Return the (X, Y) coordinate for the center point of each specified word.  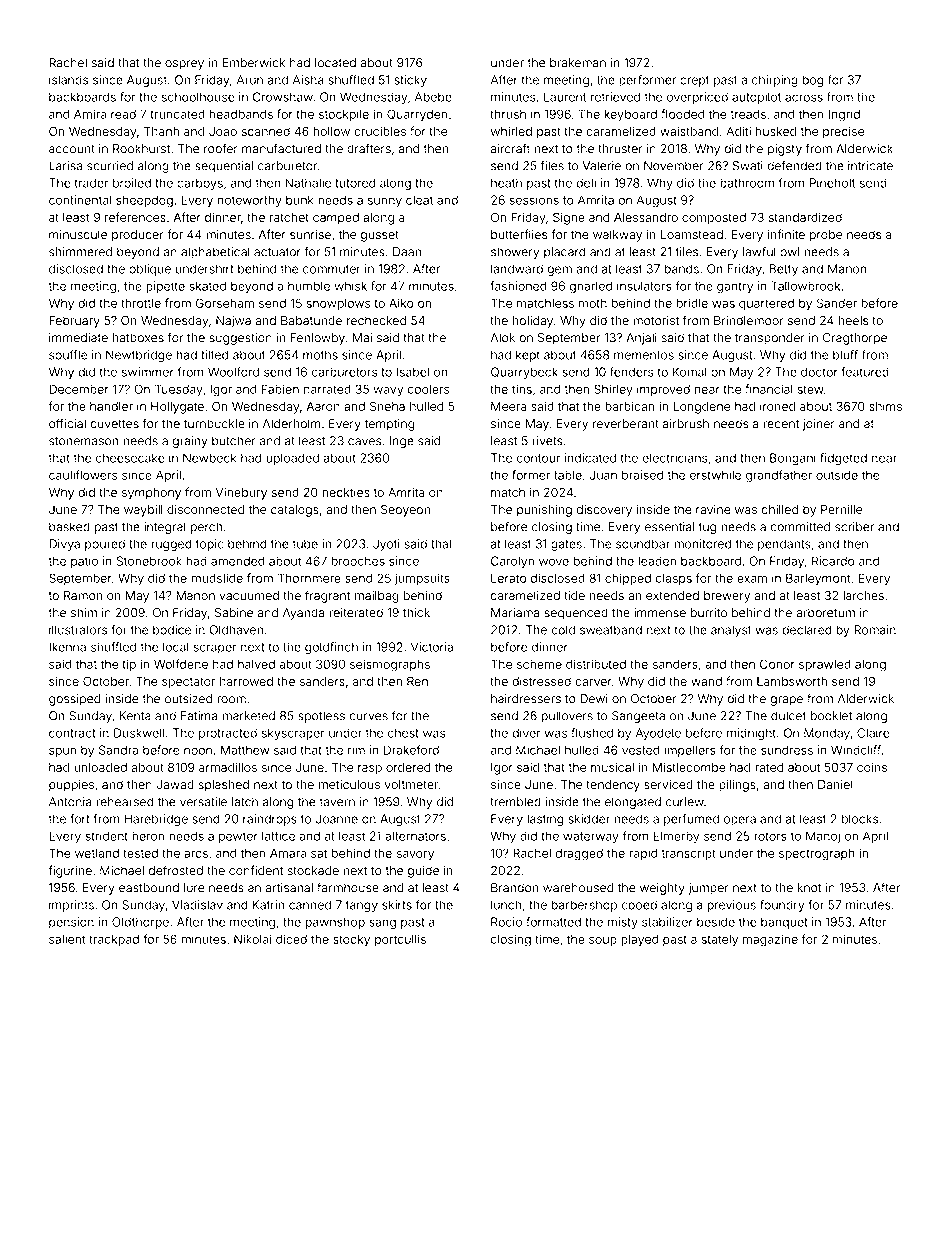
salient (67, 939)
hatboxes (138, 338)
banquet (784, 923)
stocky (351, 941)
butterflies (519, 234)
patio (84, 562)
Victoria (432, 647)
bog (813, 81)
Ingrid (844, 115)
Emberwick (253, 63)
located (335, 63)
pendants (784, 545)
